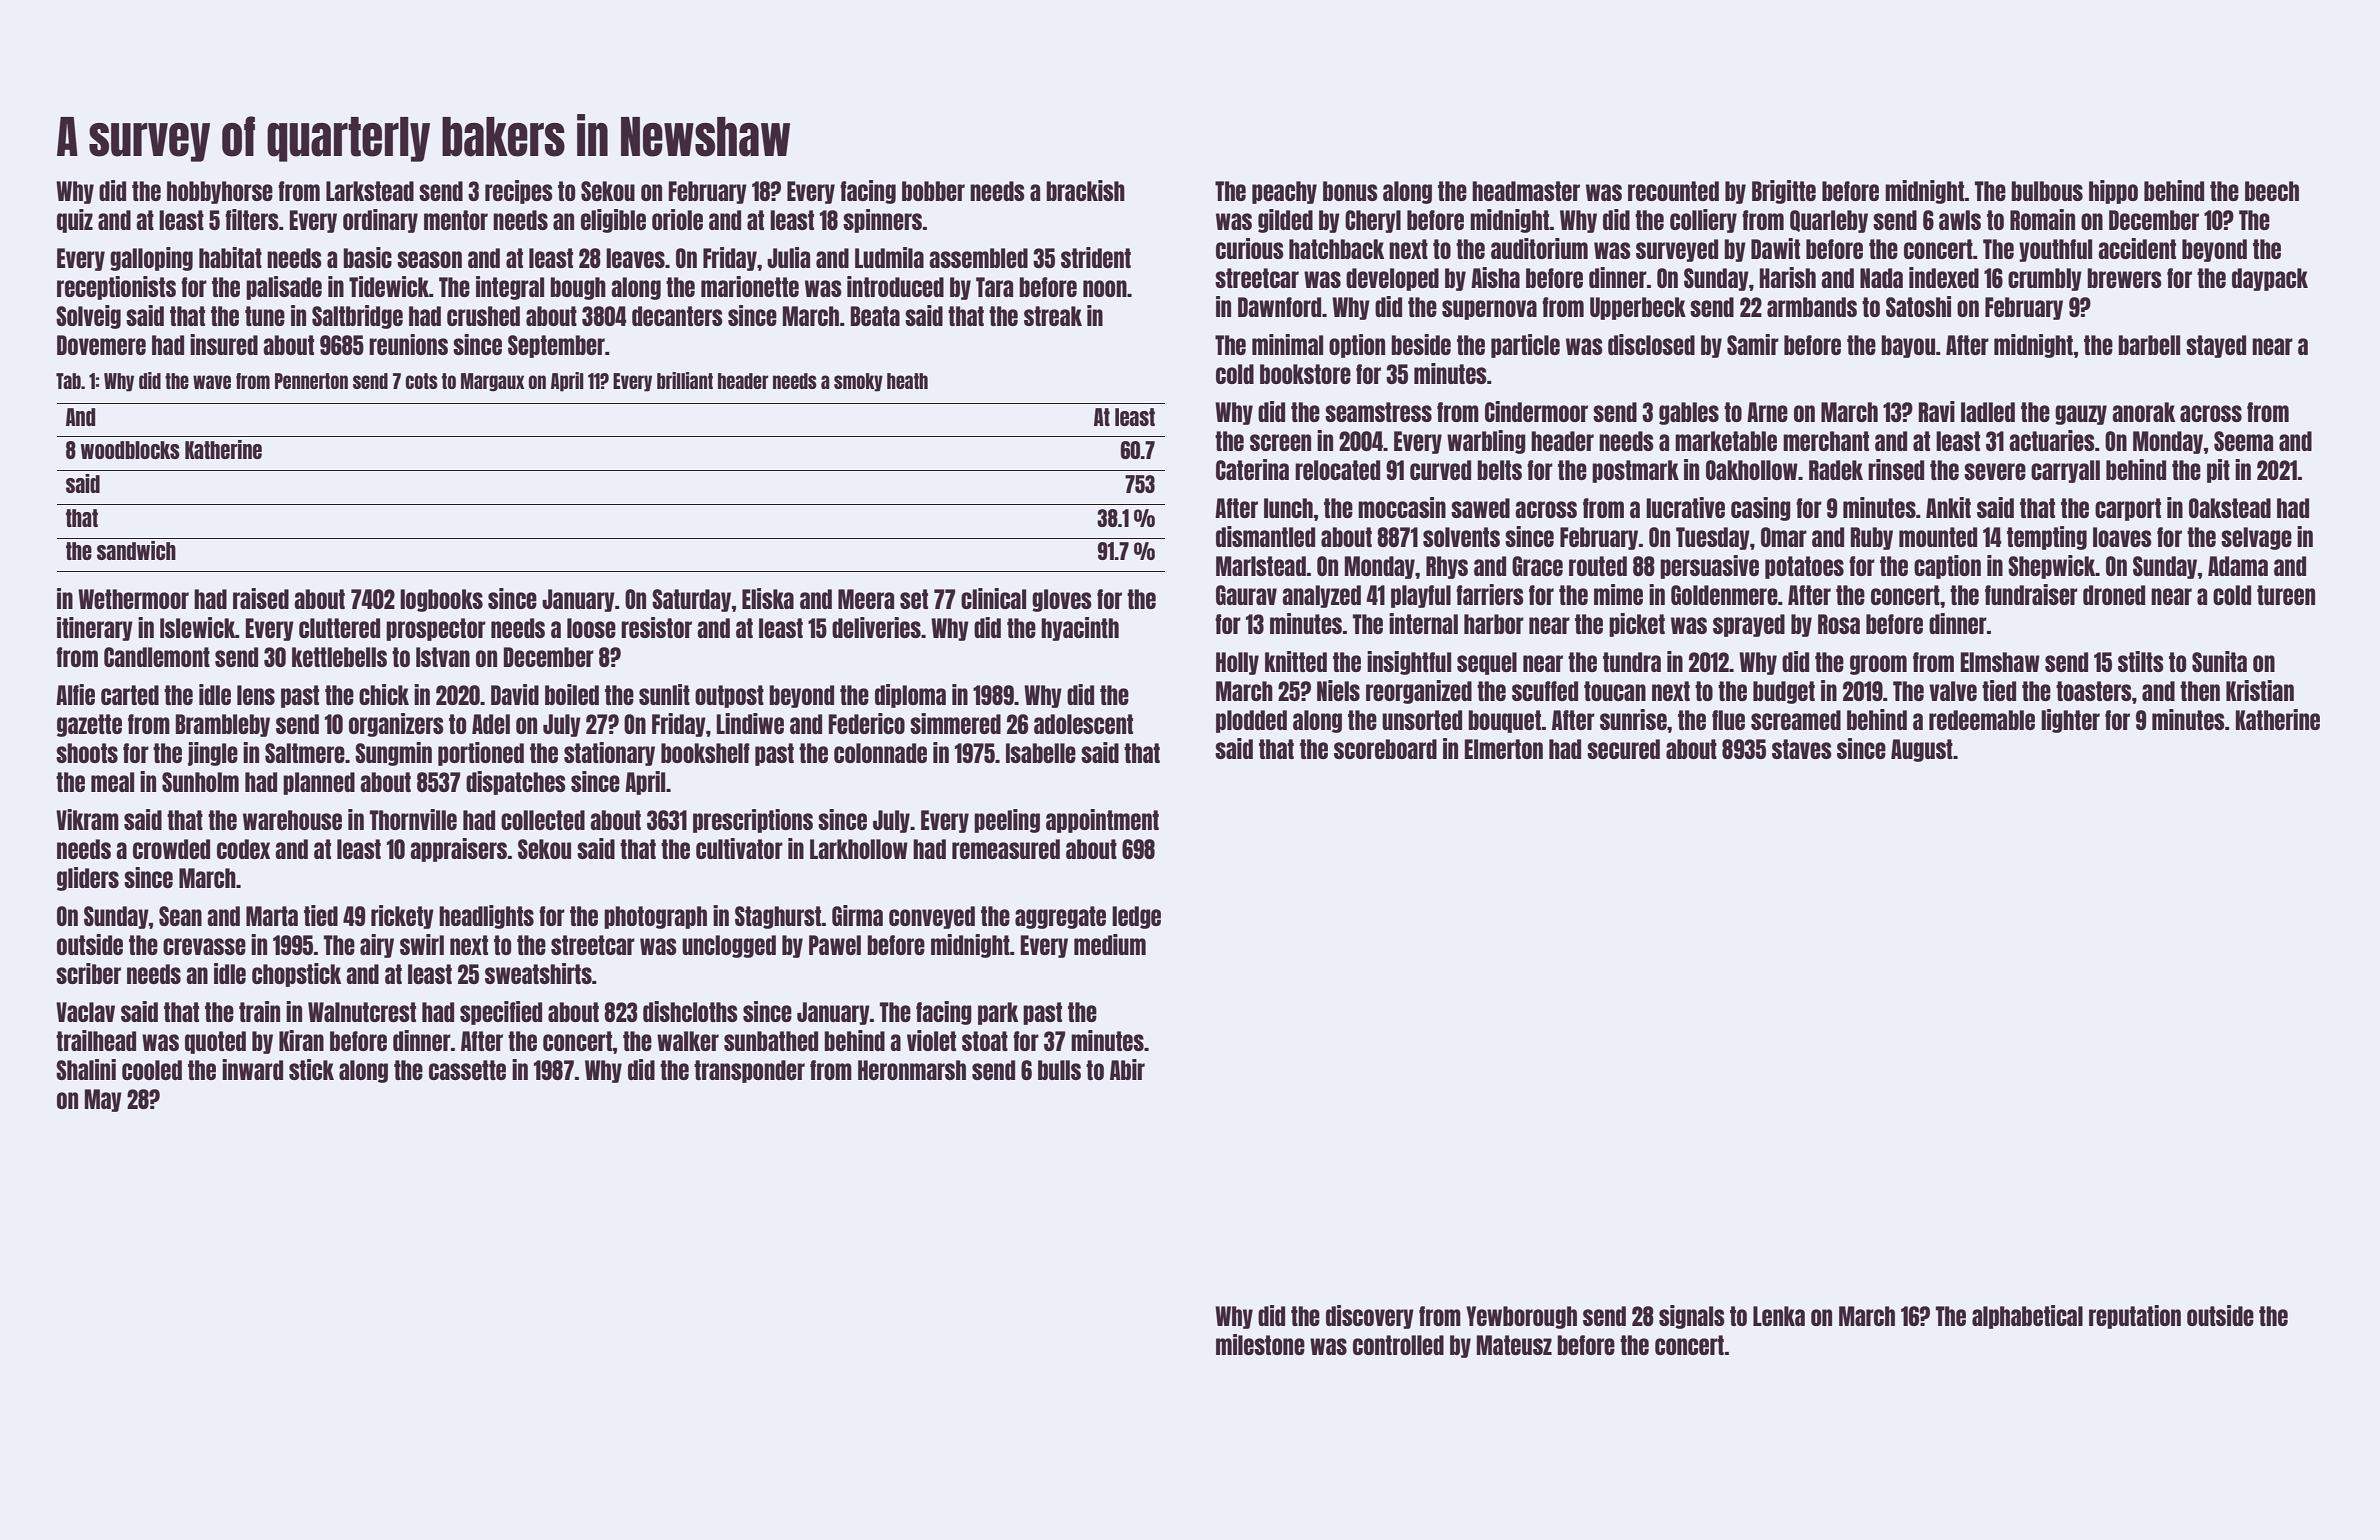 This image has width=2380, height=1540. What do you see at coordinates (1260, 1344) in the image?
I see `milestone` at bounding box center [1260, 1344].
